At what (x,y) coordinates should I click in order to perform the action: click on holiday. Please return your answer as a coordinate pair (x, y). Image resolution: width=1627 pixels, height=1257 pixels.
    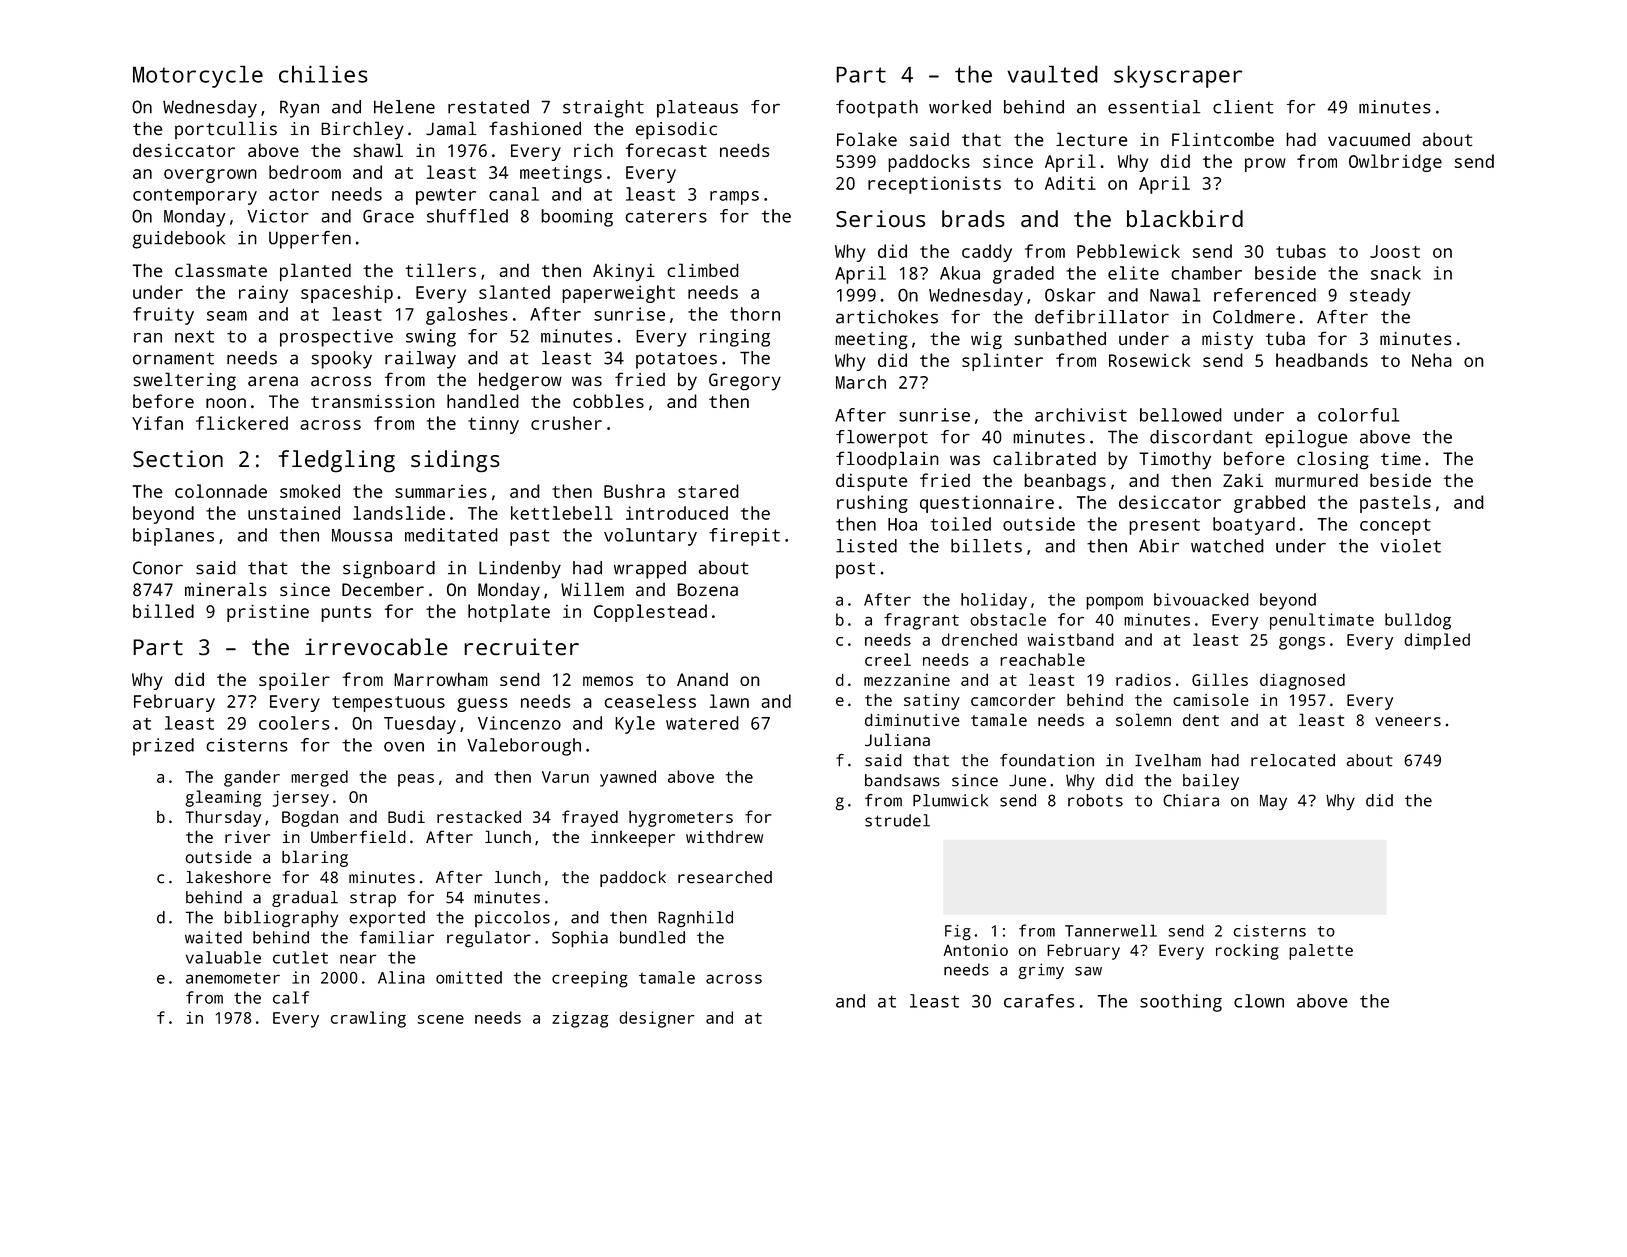
    Looking at the image, I should click on (994, 601).
